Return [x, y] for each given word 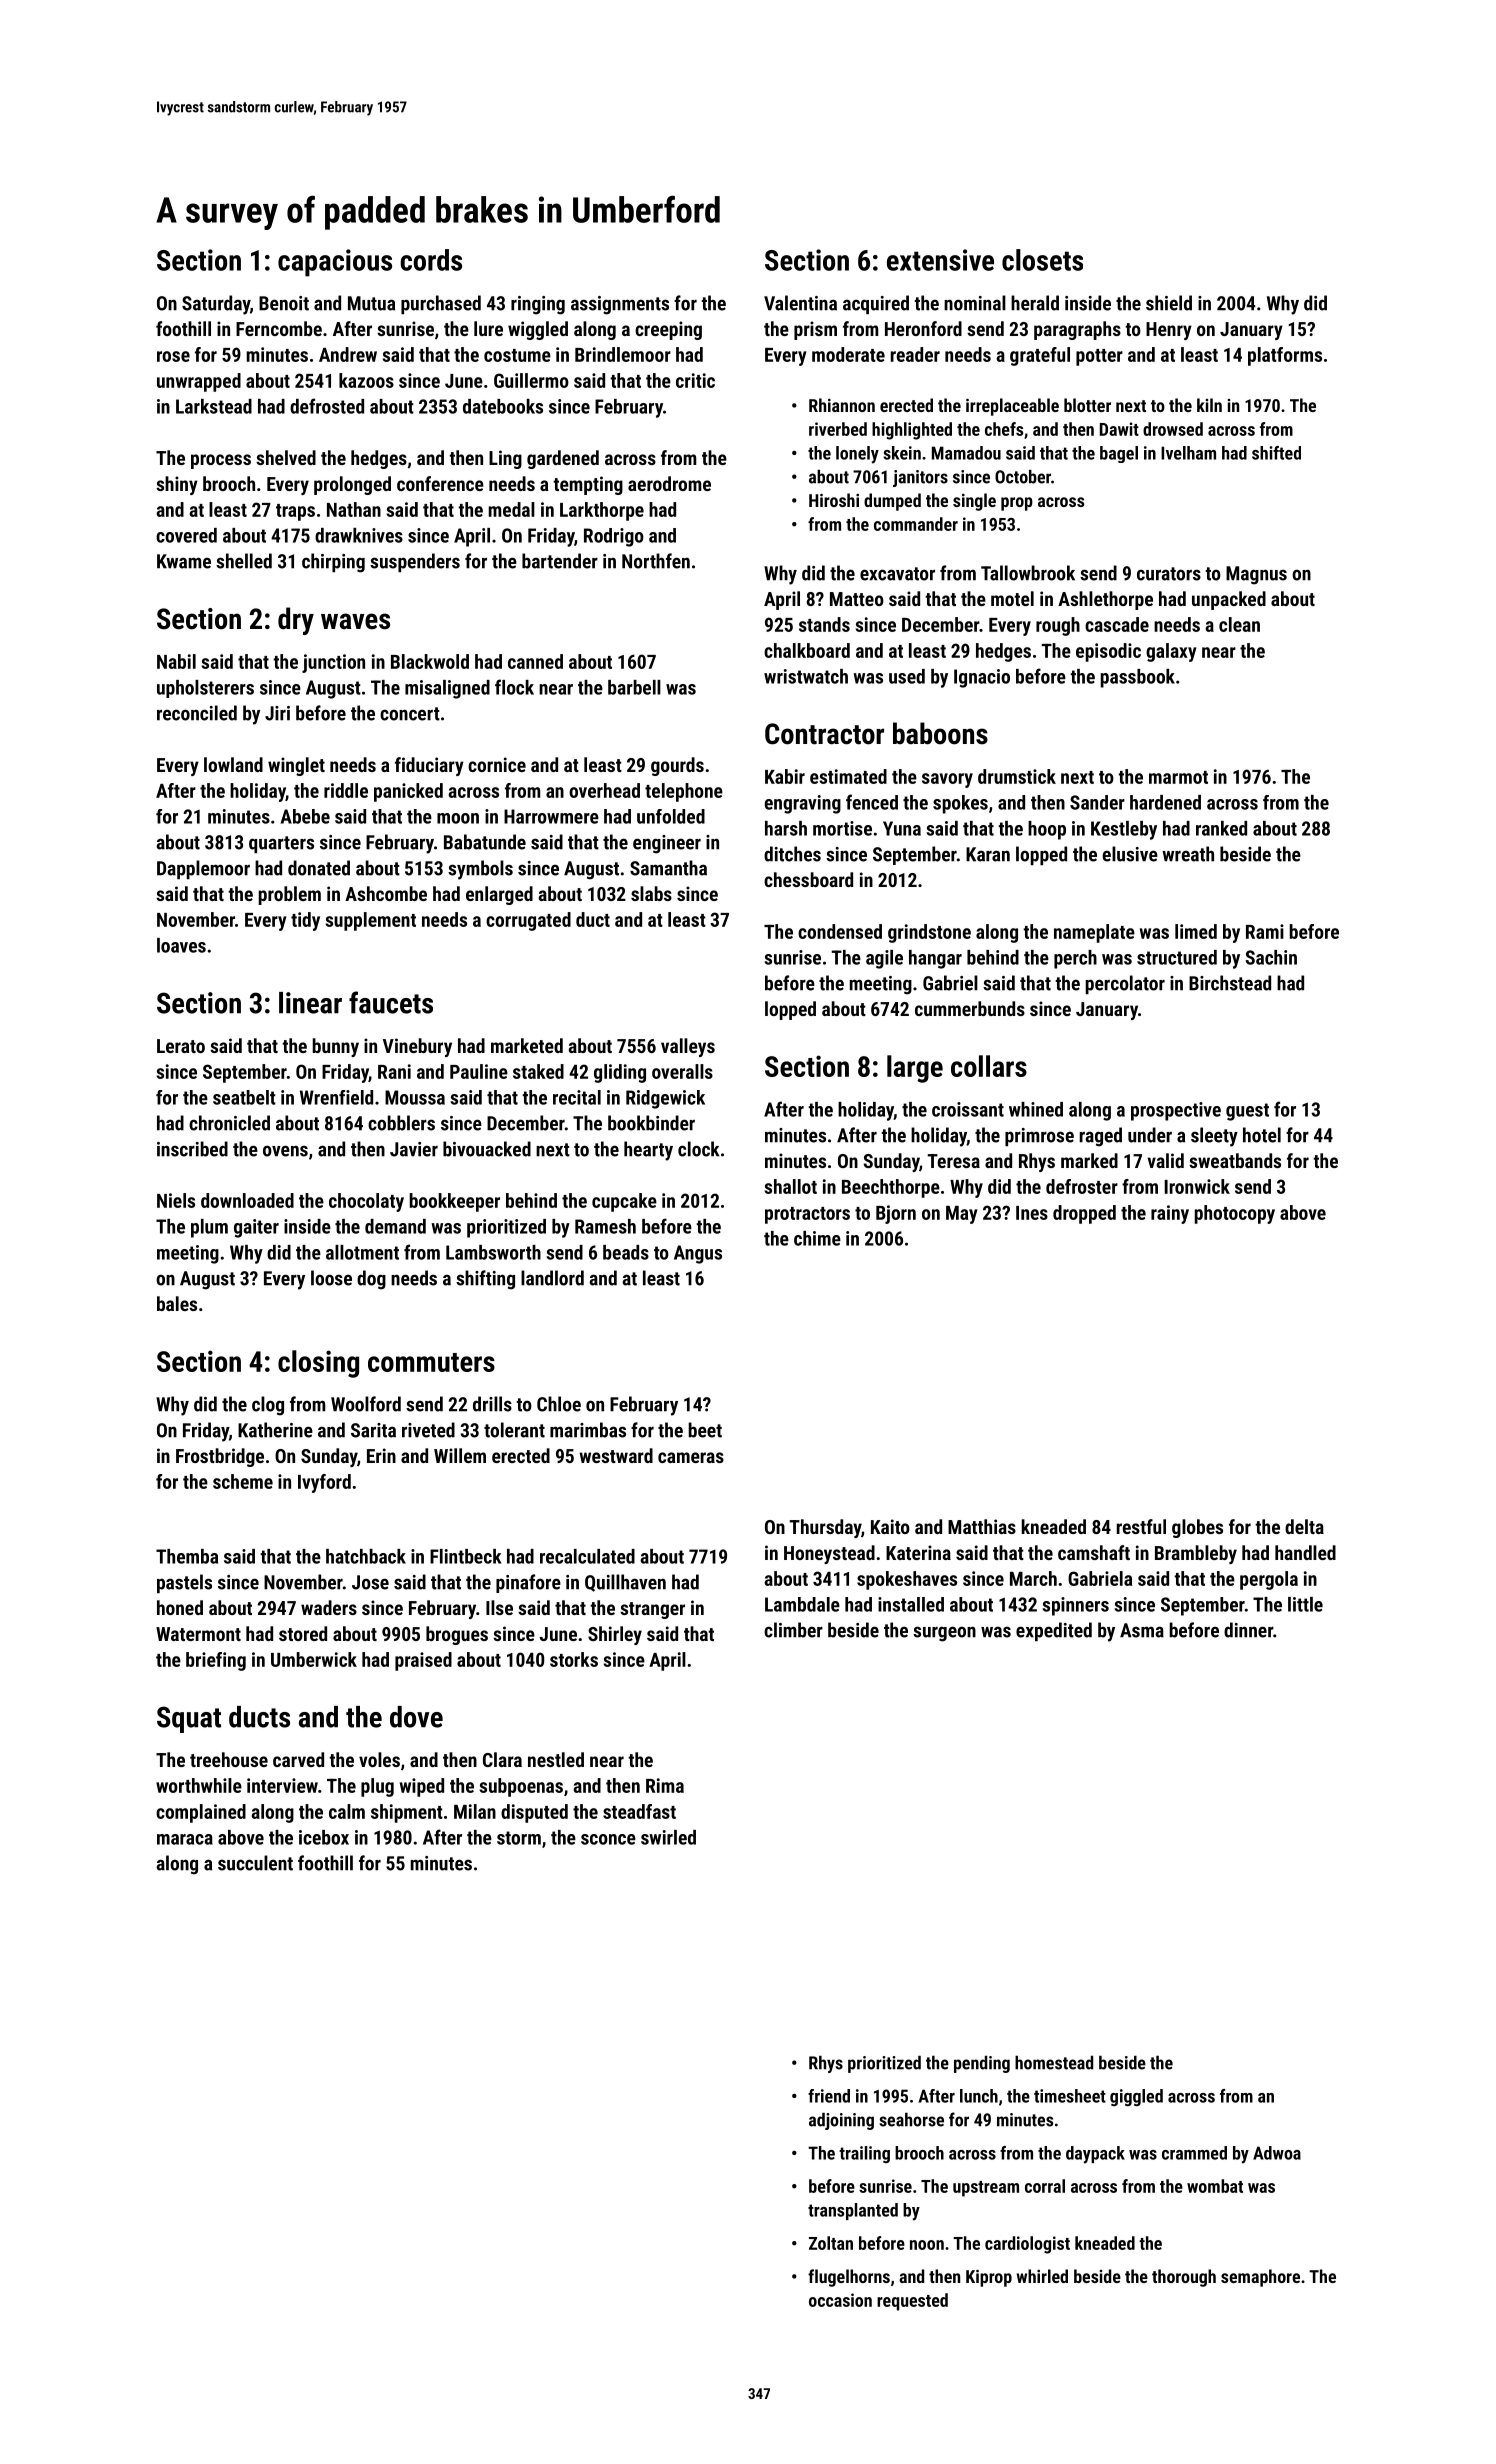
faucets [391, 1002]
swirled [668, 1837]
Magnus [1256, 575]
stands [824, 624]
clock [698, 1149]
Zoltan [831, 2243]
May [962, 1215]
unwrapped [199, 382]
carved [298, 1759]
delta [1304, 1526]
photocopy [1234, 1214]
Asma [1142, 1630]
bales [177, 1303]
